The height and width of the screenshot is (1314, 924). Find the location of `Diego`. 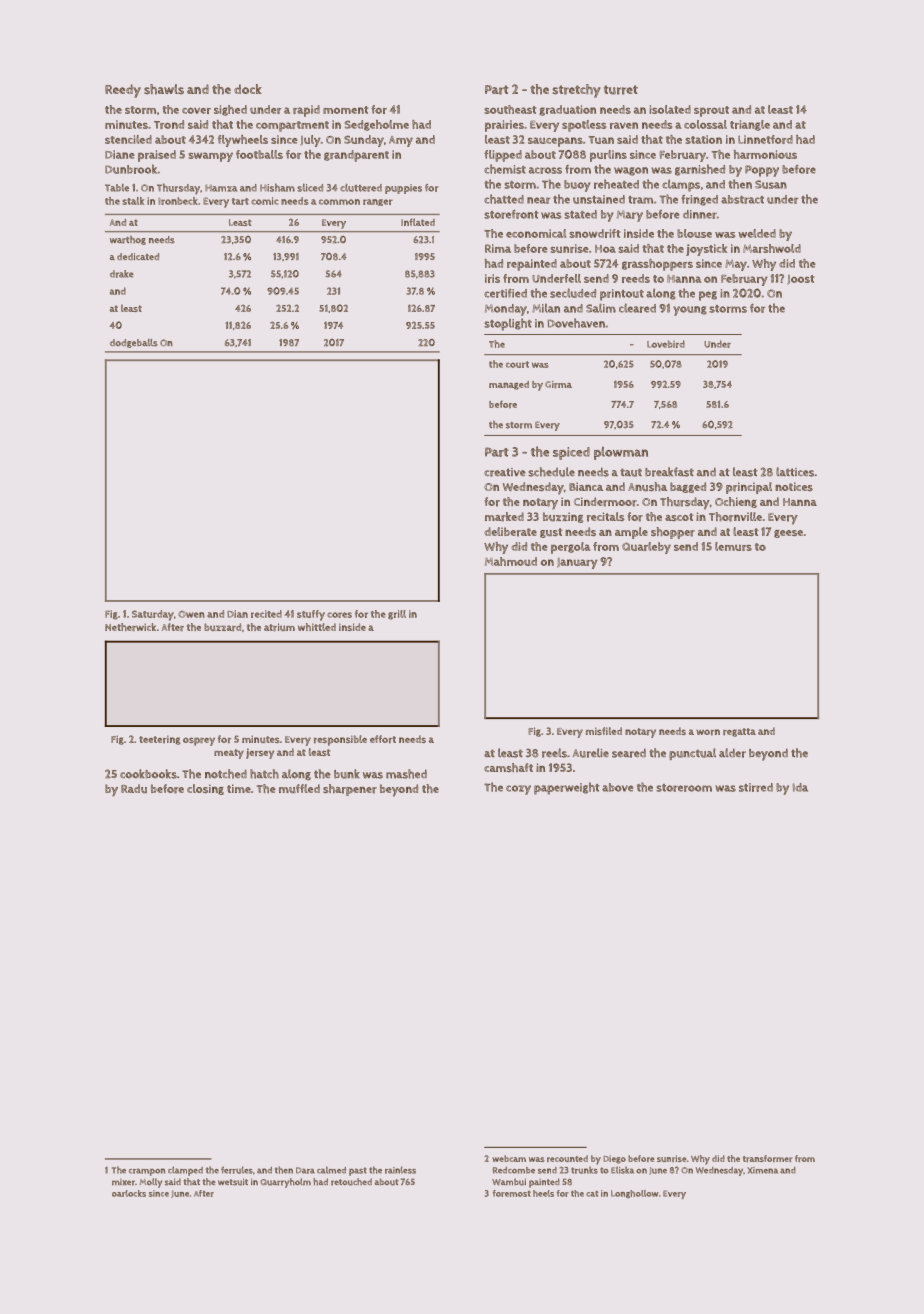

Diego is located at coordinates (614, 1159).
